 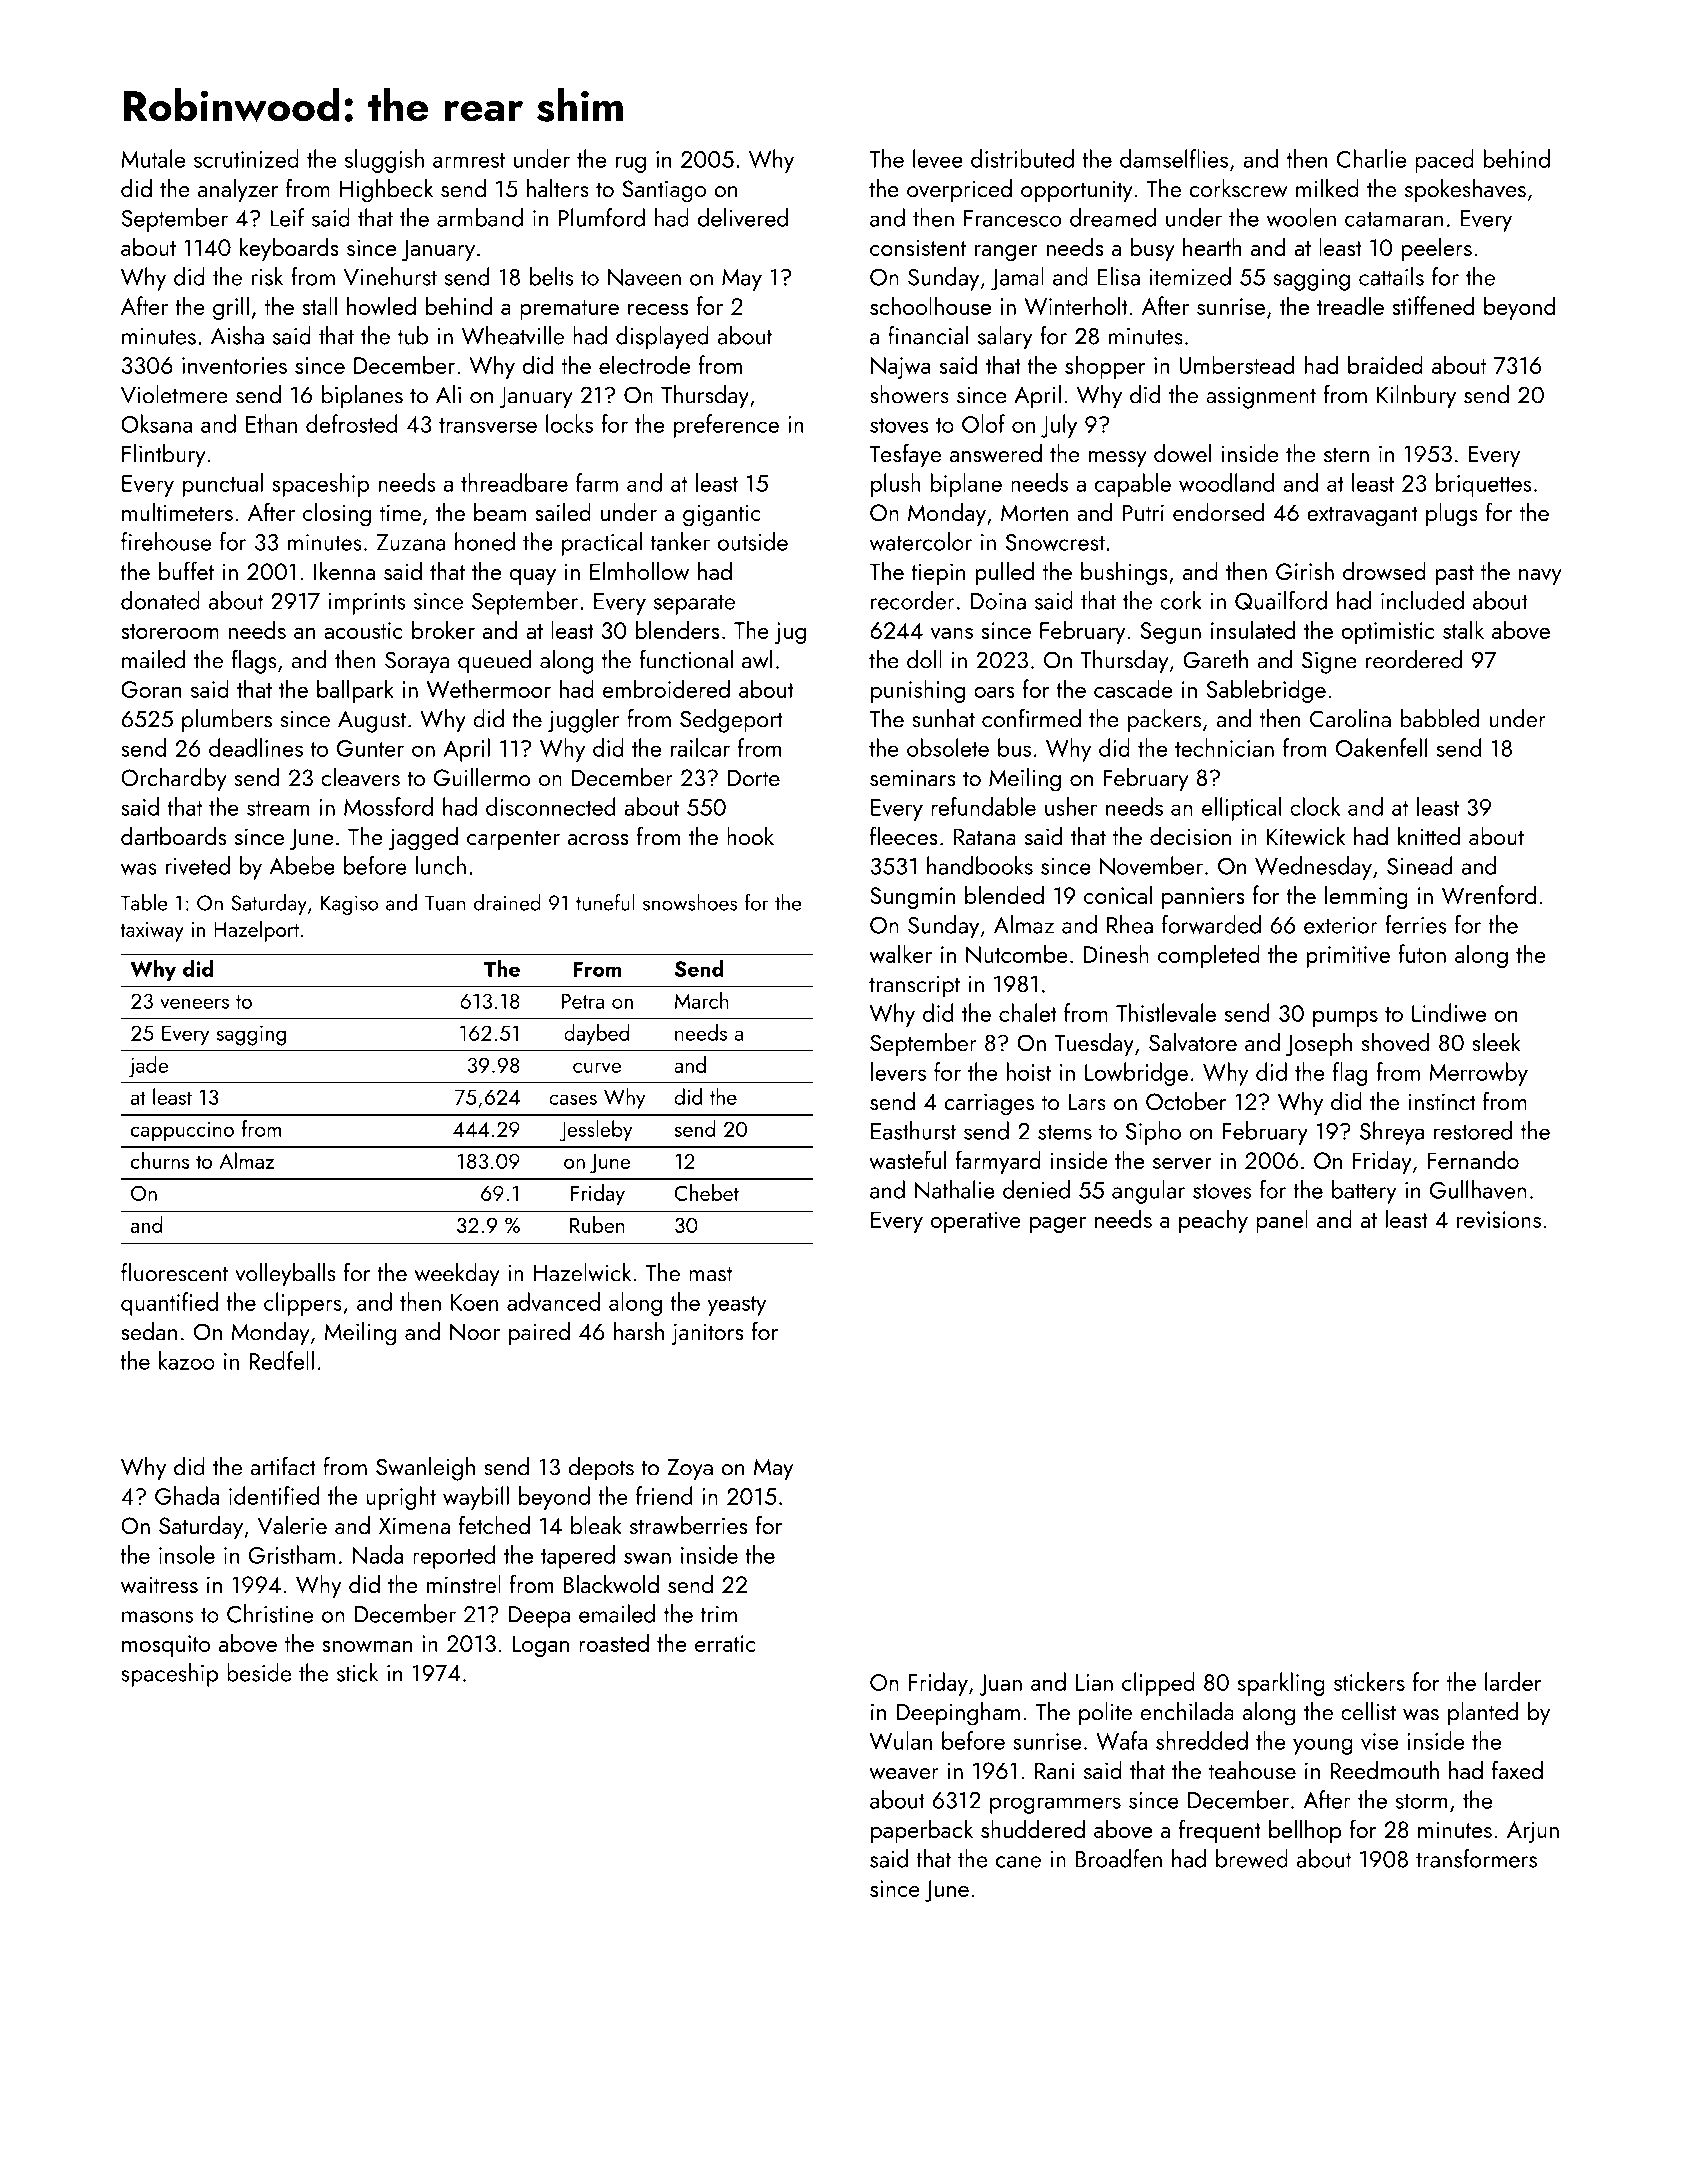 I want to click on masons, so click(x=157, y=1617).
